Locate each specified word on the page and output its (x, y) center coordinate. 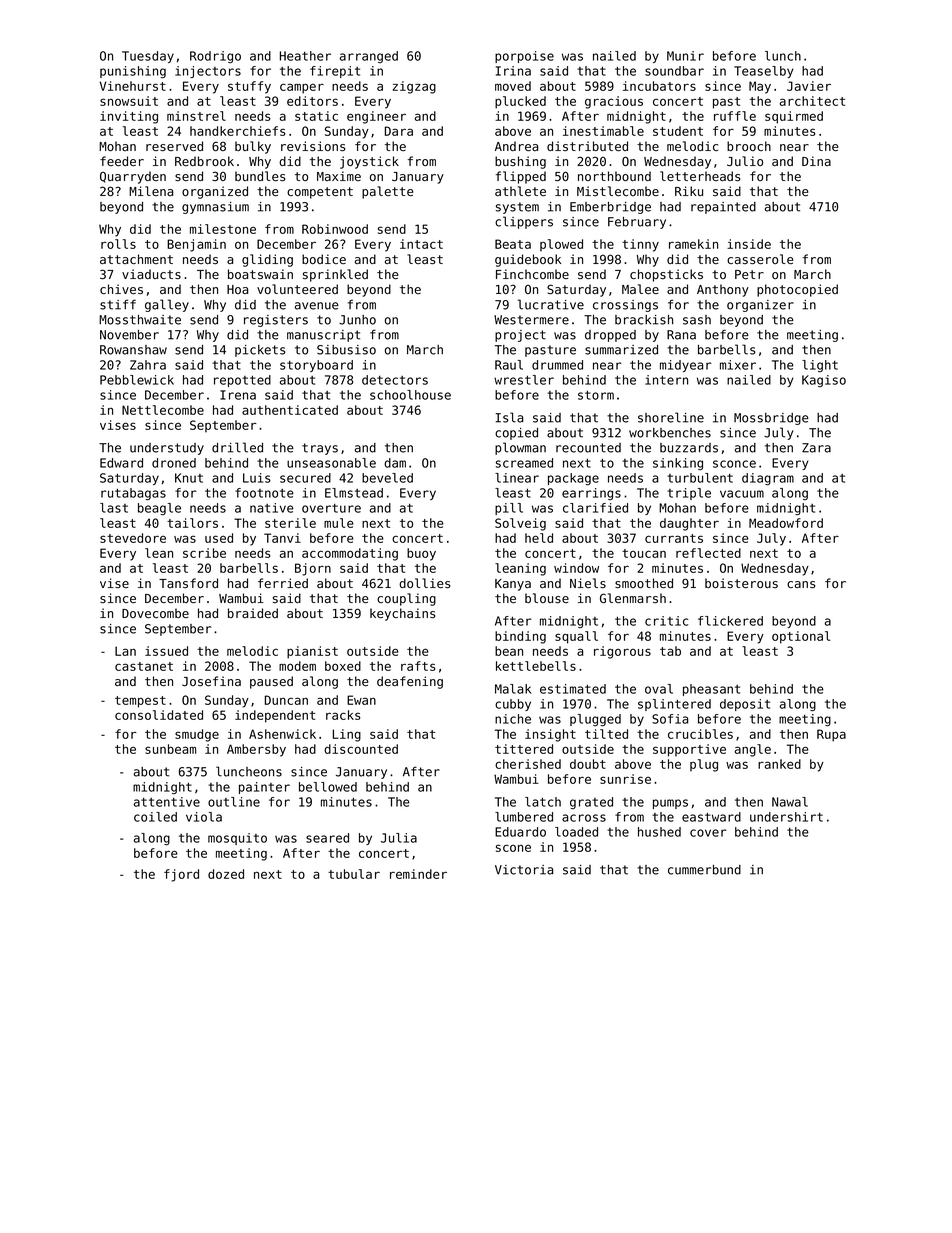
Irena (238, 395)
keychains (402, 614)
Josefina (211, 681)
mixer (738, 365)
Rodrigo (215, 57)
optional (801, 637)
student (678, 131)
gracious (614, 102)
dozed (226, 874)
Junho (357, 320)
